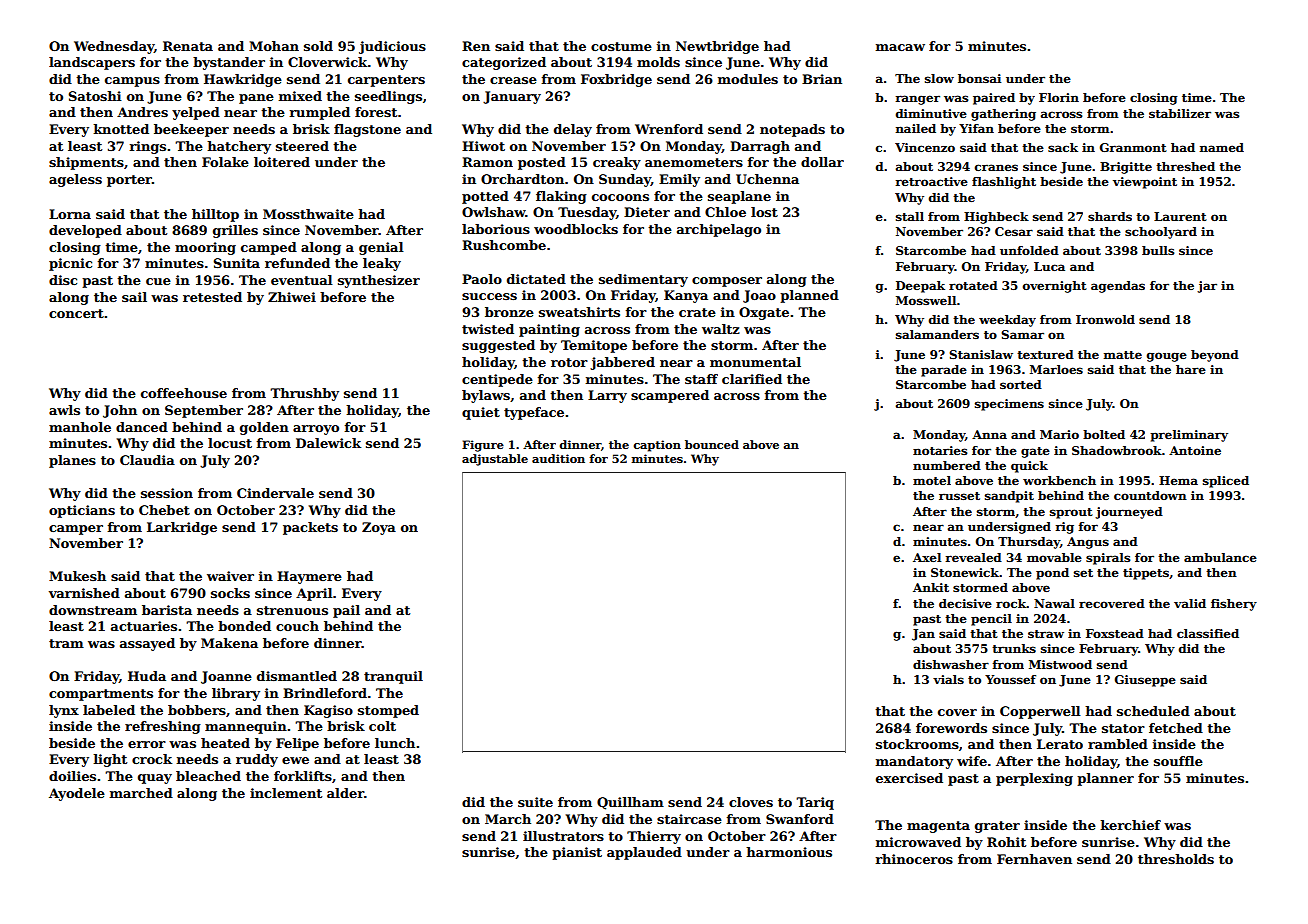 This image has height=924, width=1308. What do you see at coordinates (512, 97) in the image?
I see `January` at bounding box center [512, 97].
